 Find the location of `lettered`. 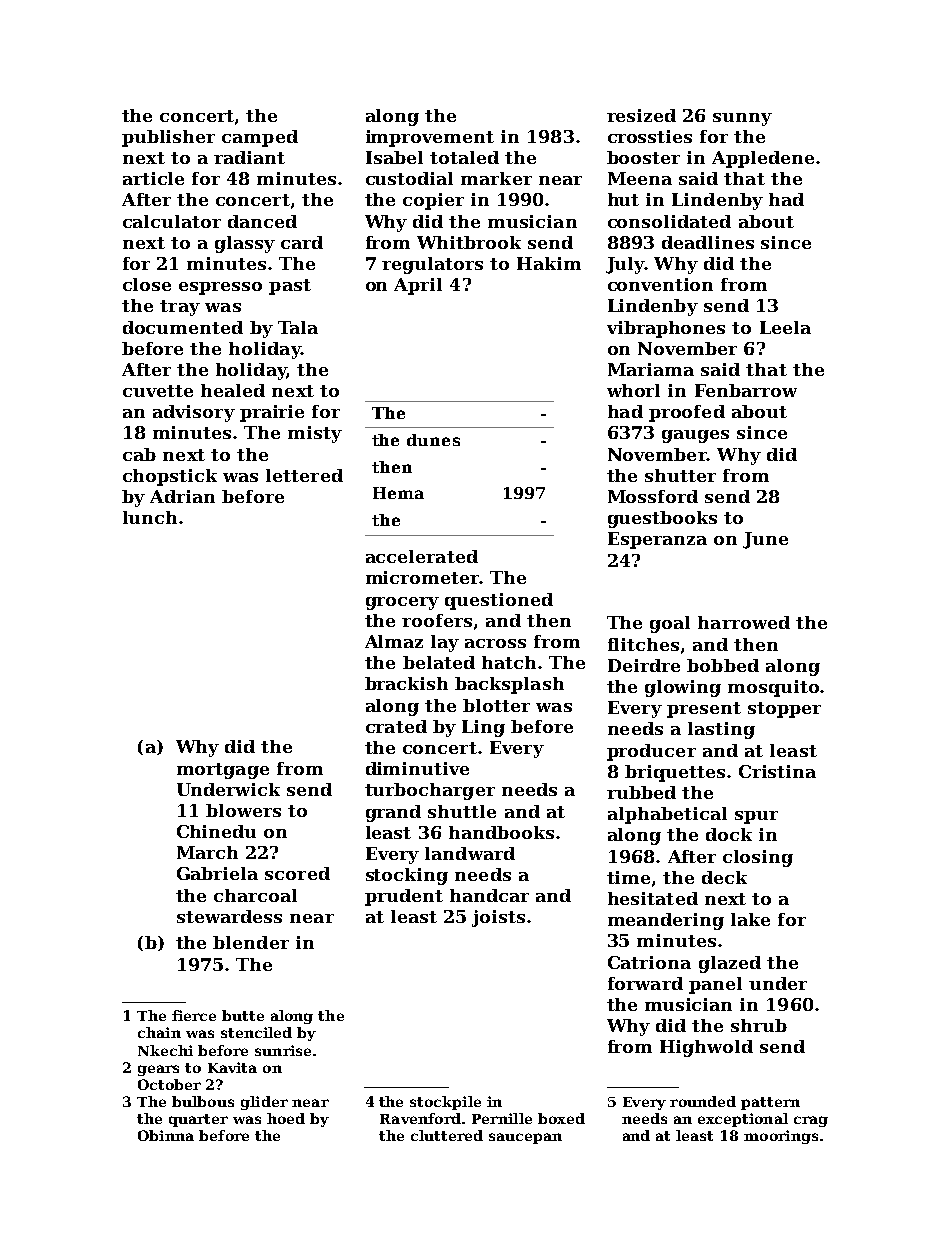

lettered is located at coordinates (304, 475).
